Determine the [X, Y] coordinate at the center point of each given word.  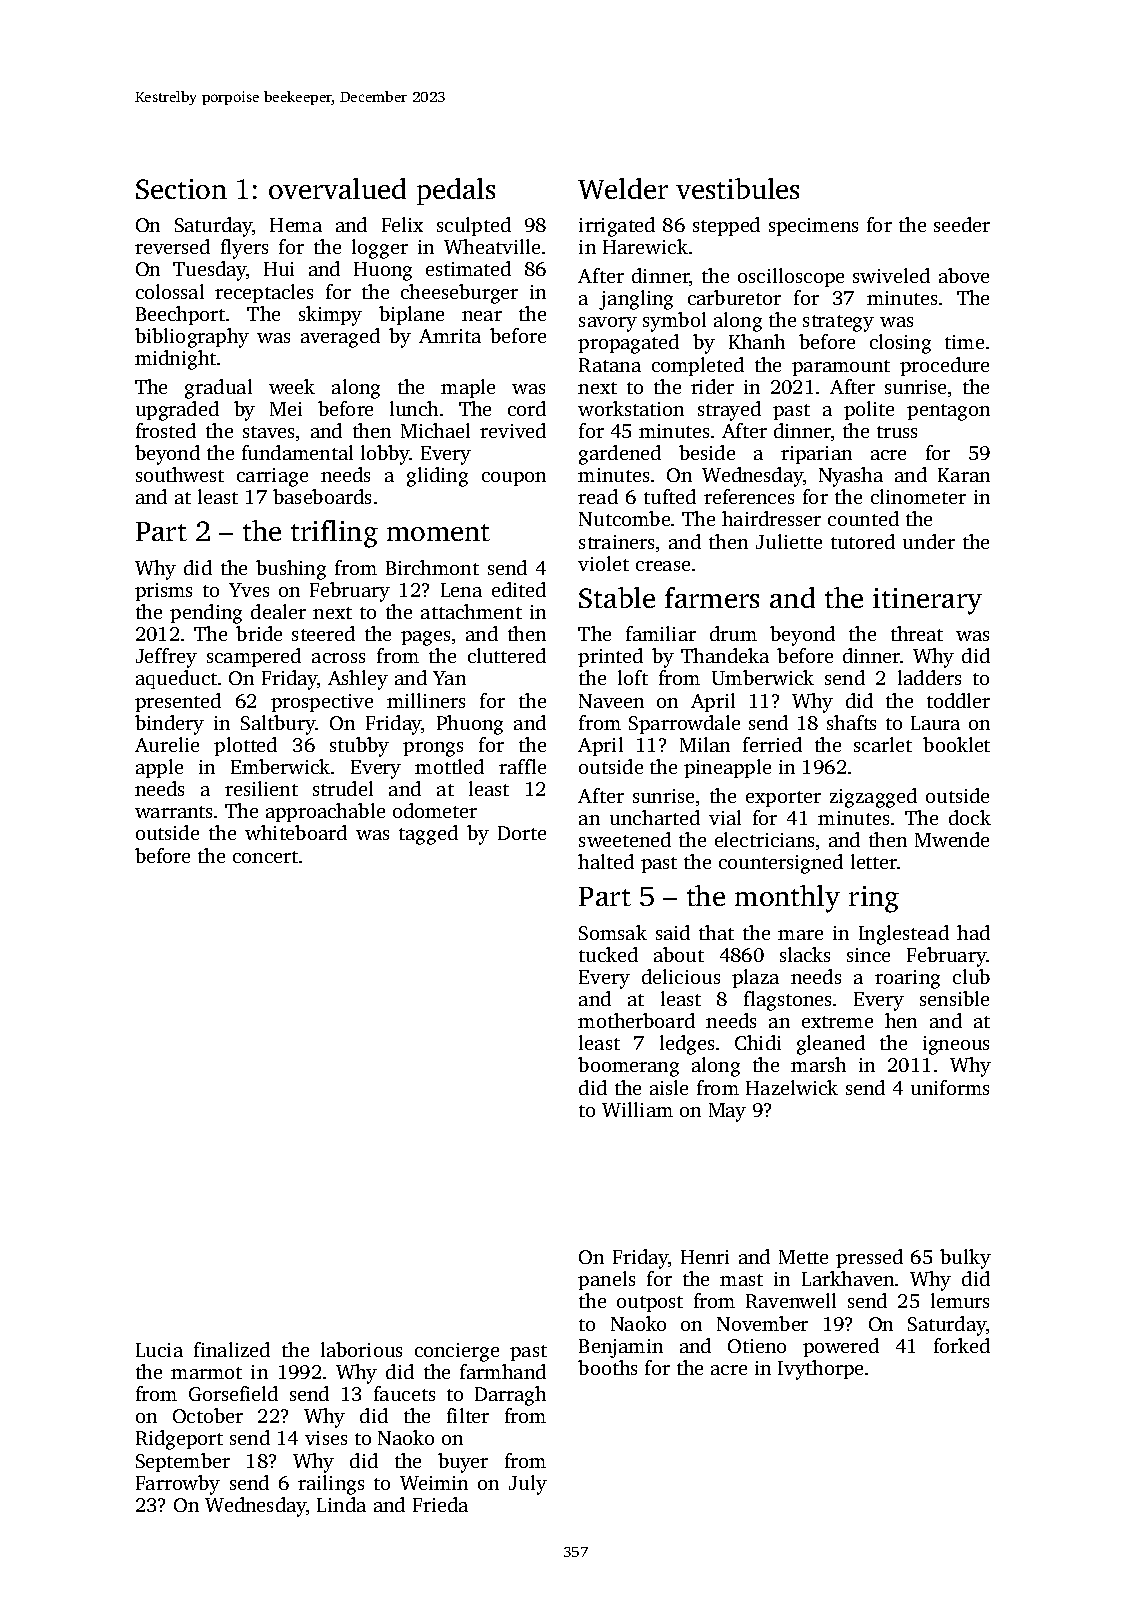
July [528, 1485]
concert [265, 857]
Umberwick [763, 677]
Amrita [450, 336]
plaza [755, 978]
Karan [964, 475]
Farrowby [178, 1485]
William [637, 1109]
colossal [170, 291]
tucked [608, 954]
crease [663, 566]
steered [323, 633]
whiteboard [296, 832]
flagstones [787, 1001]
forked [962, 1345]
